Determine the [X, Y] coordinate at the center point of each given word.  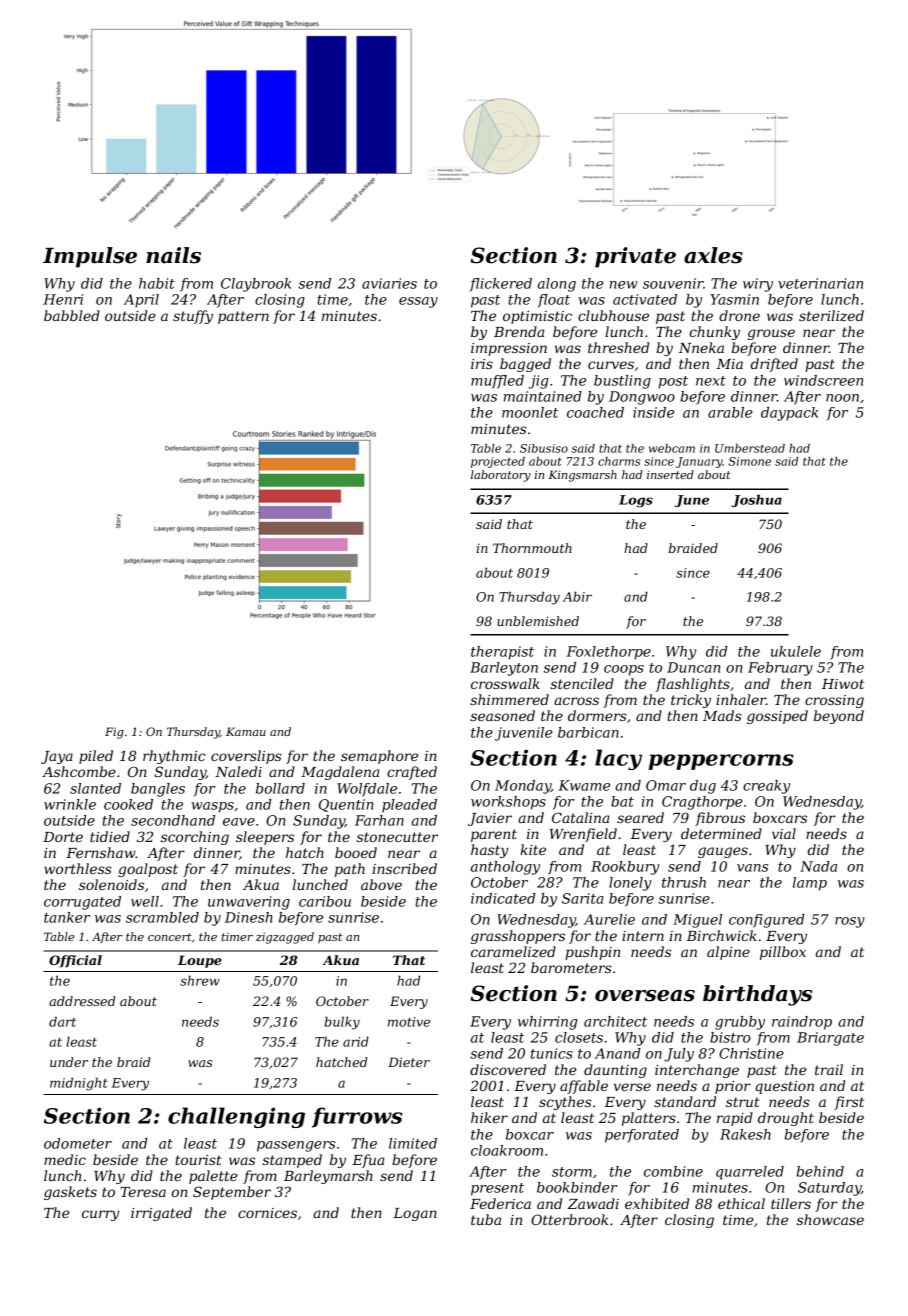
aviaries [389, 283]
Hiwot [843, 684]
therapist [502, 653]
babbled [72, 315]
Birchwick [722, 935]
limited [413, 1143]
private [635, 257]
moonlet [530, 412]
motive [409, 1022]
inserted [670, 474]
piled [96, 757]
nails [173, 255]
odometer [78, 1143]
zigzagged [285, 938]
